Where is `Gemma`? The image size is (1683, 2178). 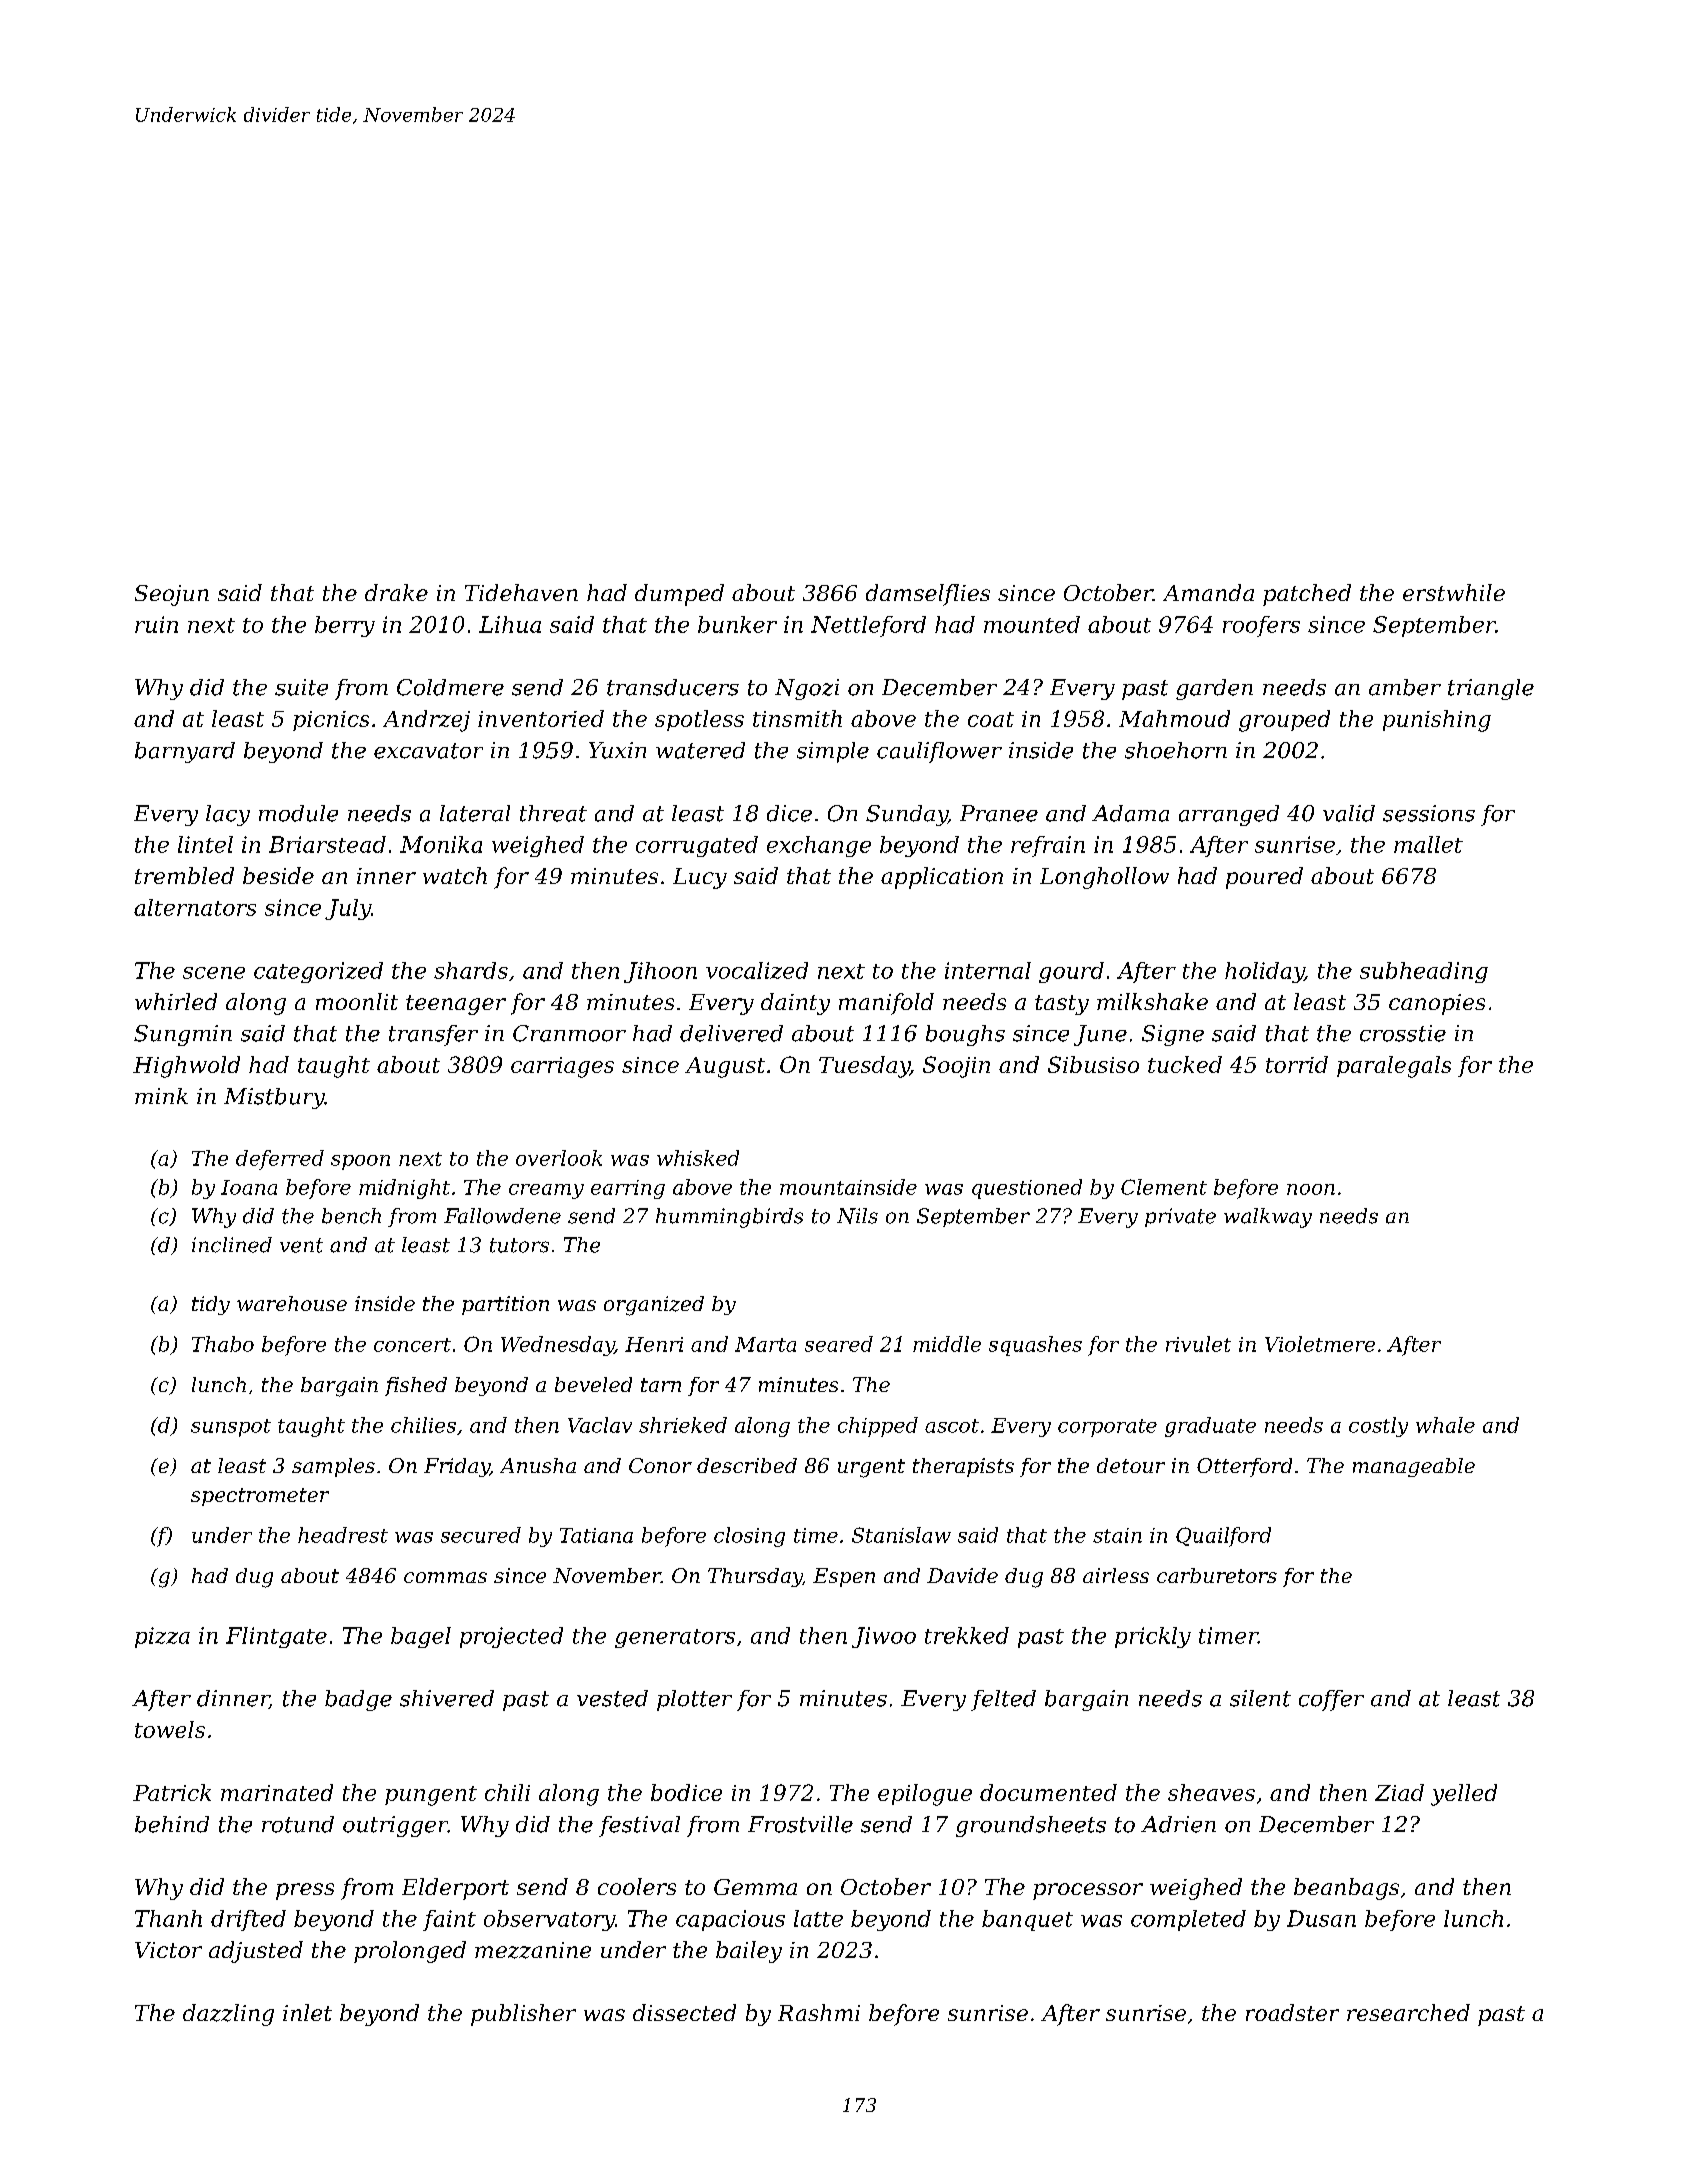
Gemma is located at coordinates (755, 1887).
